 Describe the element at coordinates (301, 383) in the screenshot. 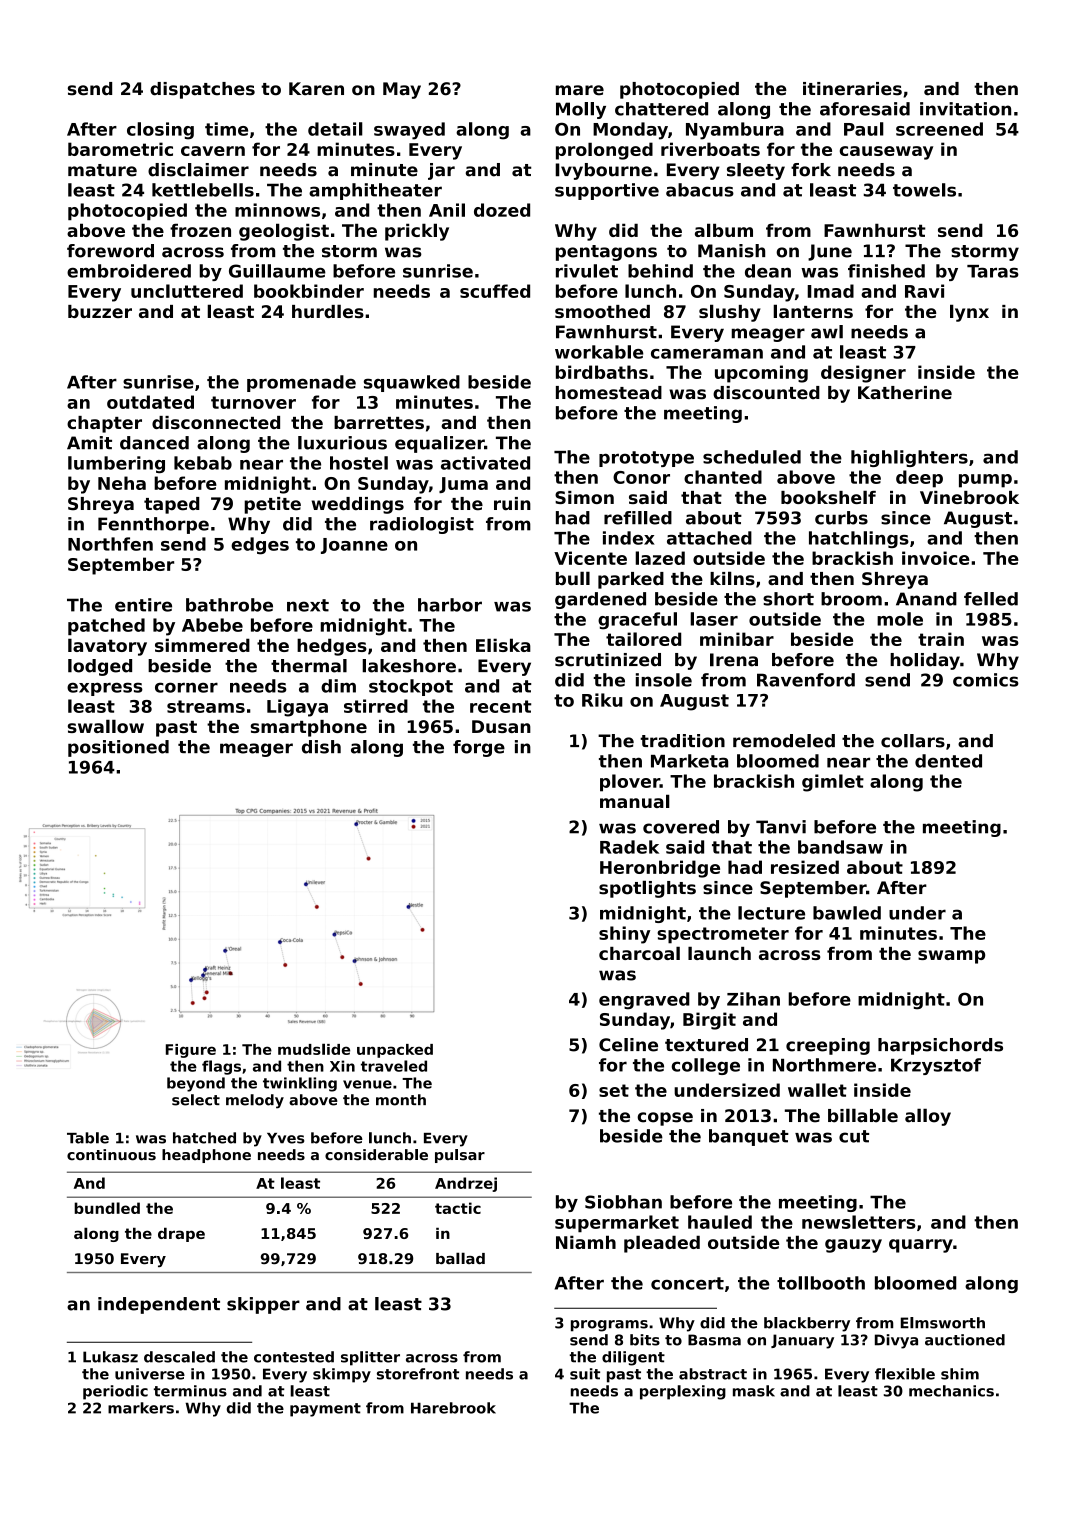

I see `promenade` at that location.
